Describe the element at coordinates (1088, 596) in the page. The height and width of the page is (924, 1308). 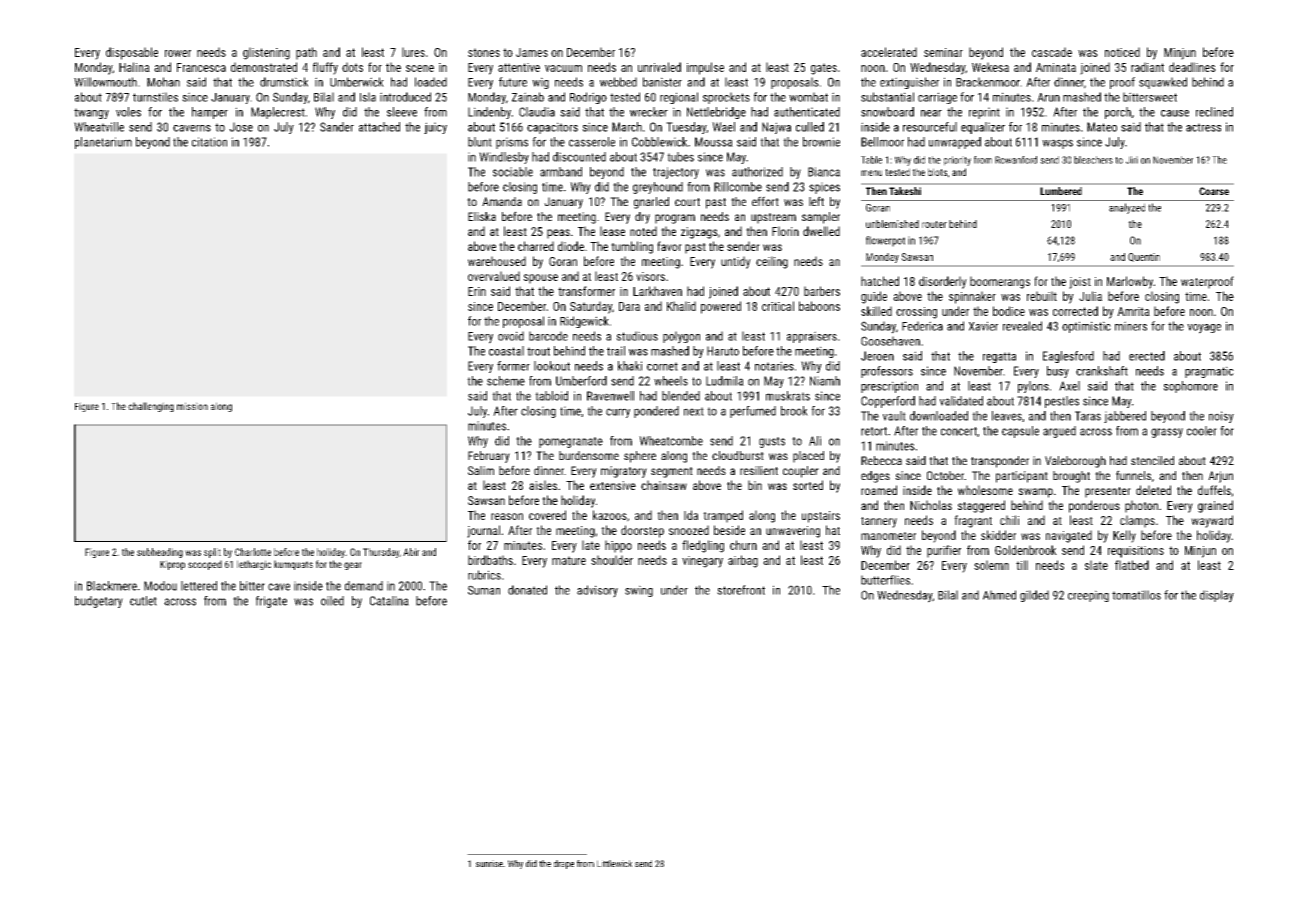
I see `creeping` at that location.
